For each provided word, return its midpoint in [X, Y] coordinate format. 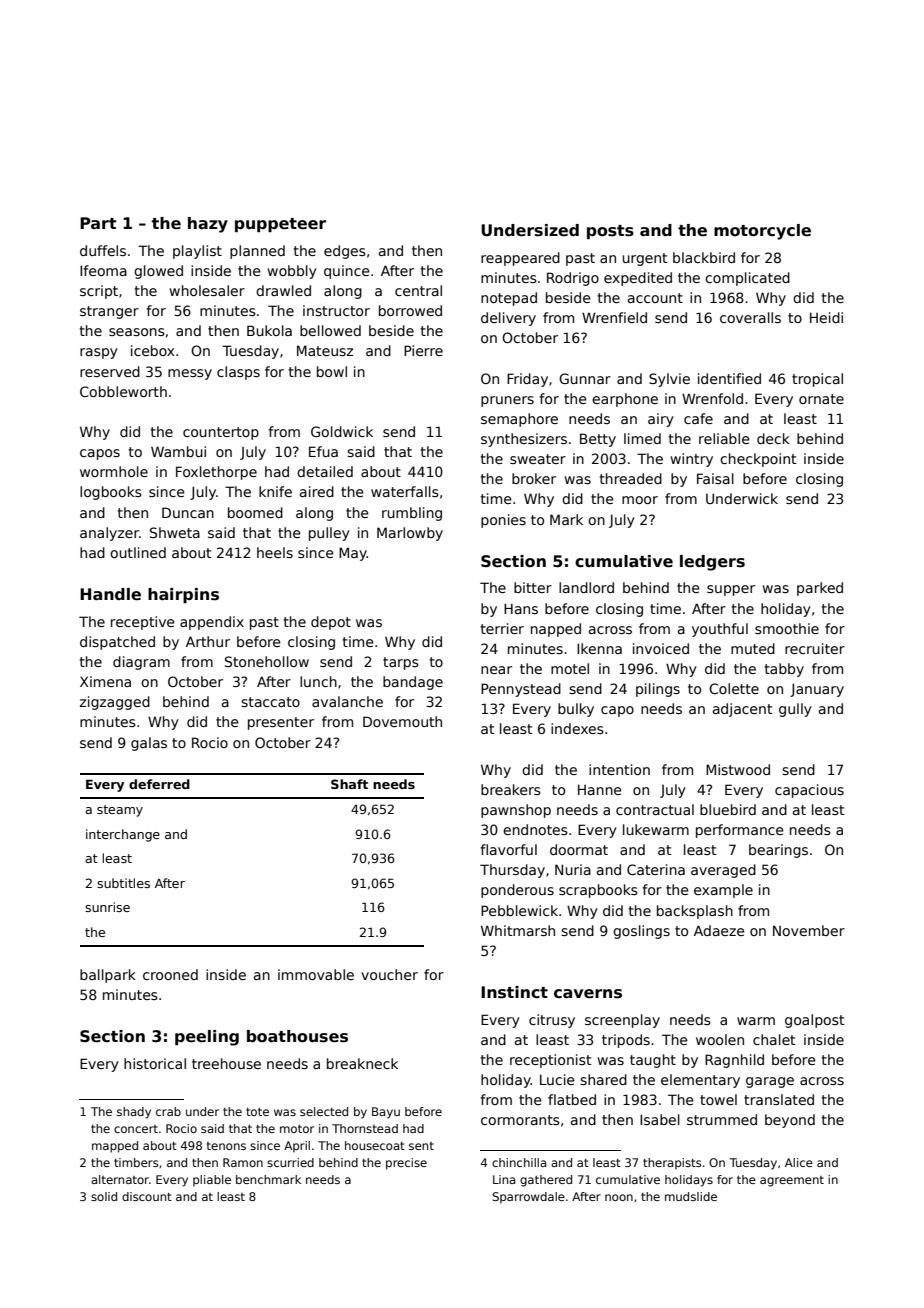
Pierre [423, 350]
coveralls [750, 317]
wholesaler [207, 290]
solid [104, 1196]
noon [619, 1197]
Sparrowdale [528, 1198]
